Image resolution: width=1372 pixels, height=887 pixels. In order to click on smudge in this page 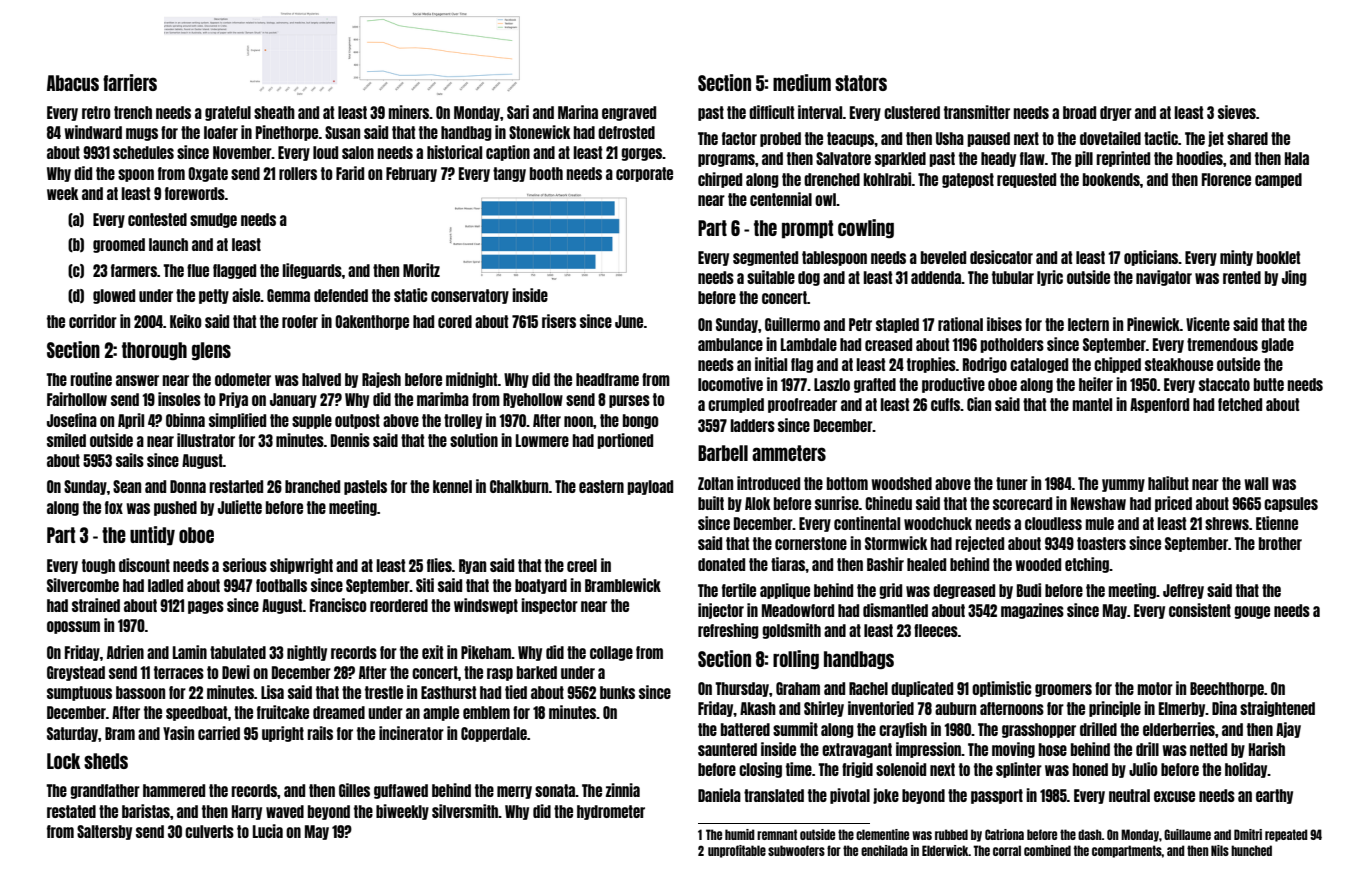, I will do `click(213, 220)`.
